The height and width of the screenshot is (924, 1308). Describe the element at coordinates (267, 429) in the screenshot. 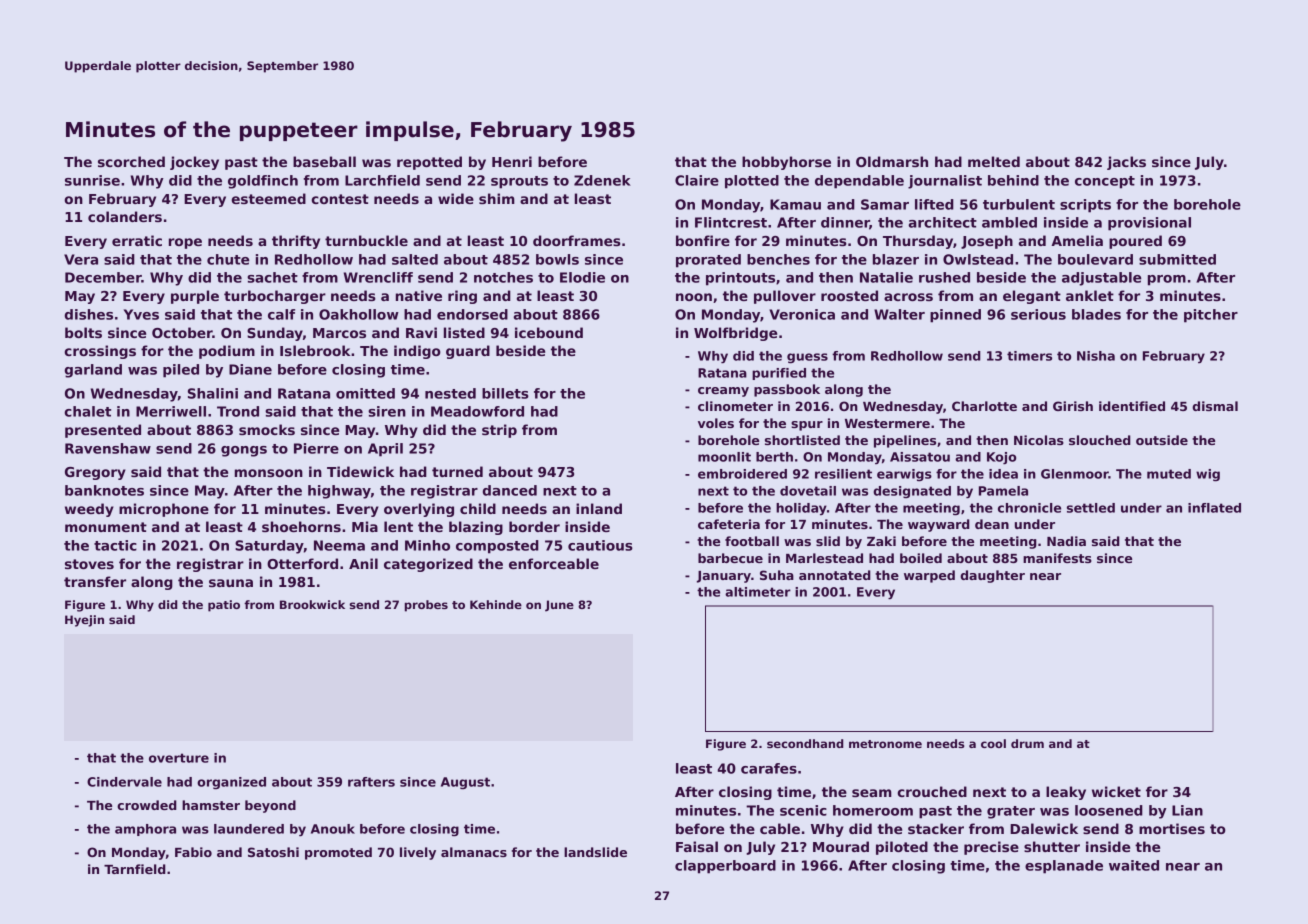

I see `smocks` at that location.
